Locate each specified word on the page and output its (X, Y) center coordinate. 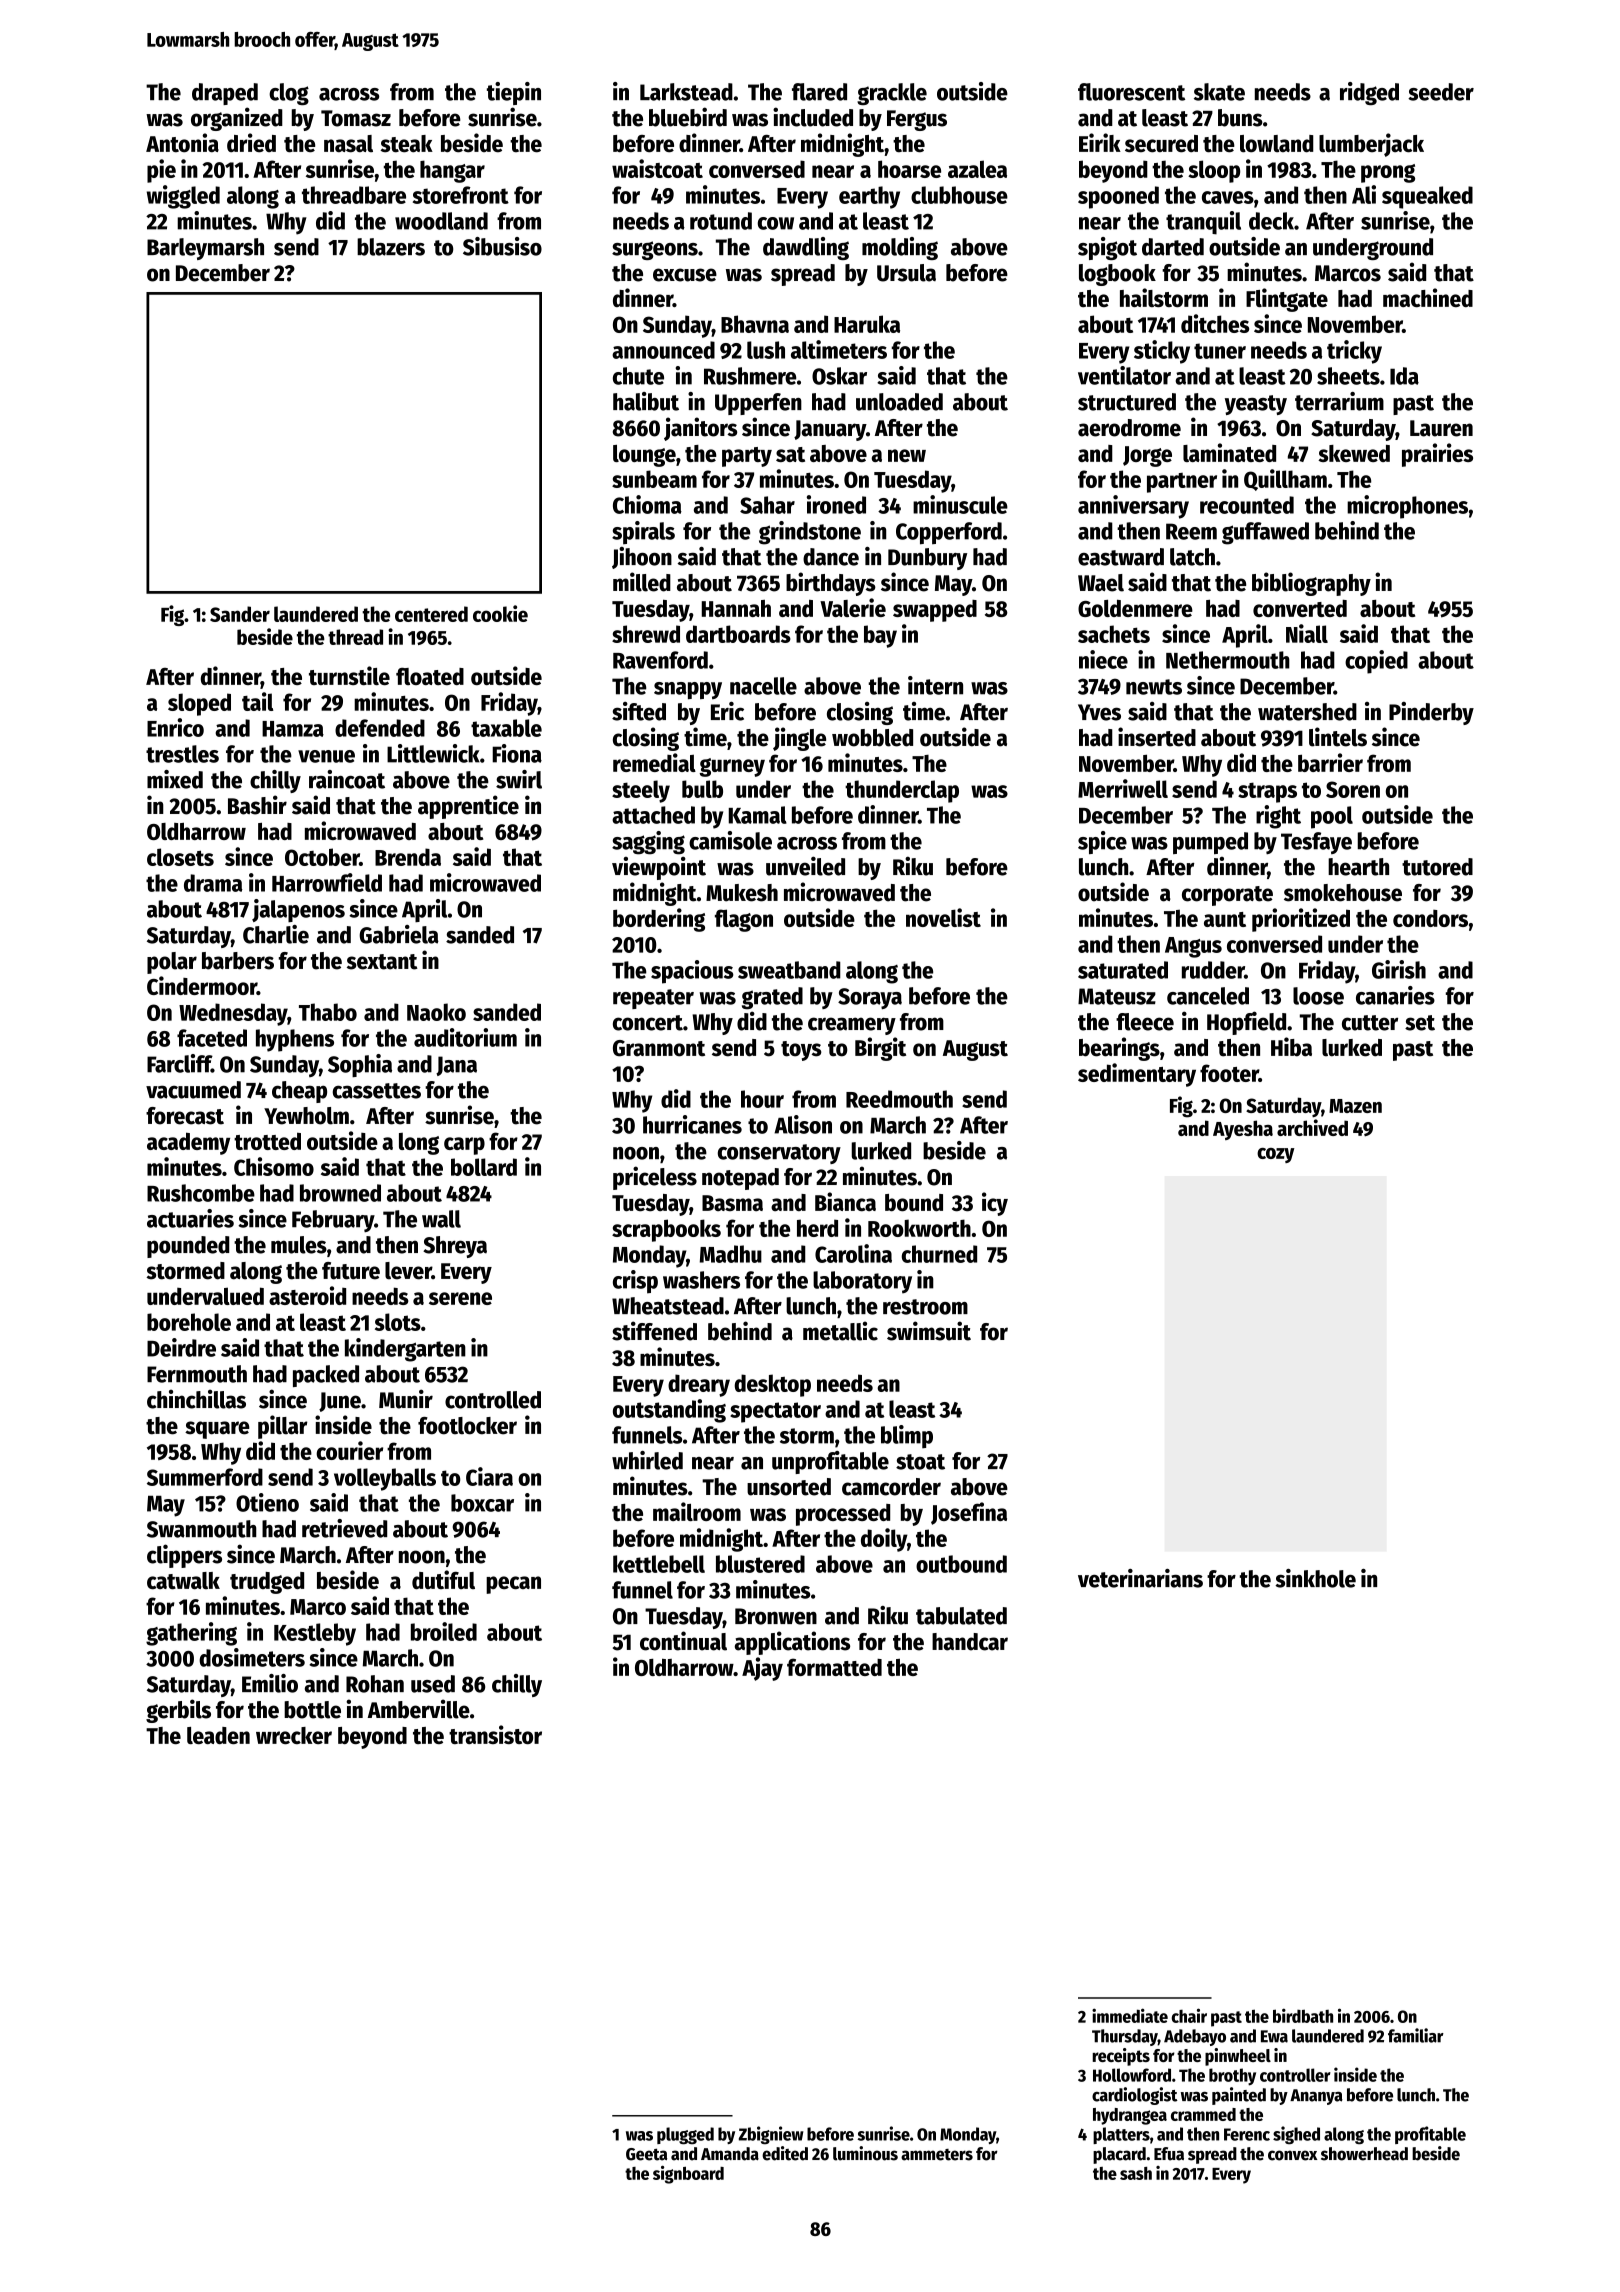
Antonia (182, 143)
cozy (1276, 1155)
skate (1219, 92)
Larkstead (686, 92)
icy (995, 1204)
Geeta (646, 2154)
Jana (456, 1066)
